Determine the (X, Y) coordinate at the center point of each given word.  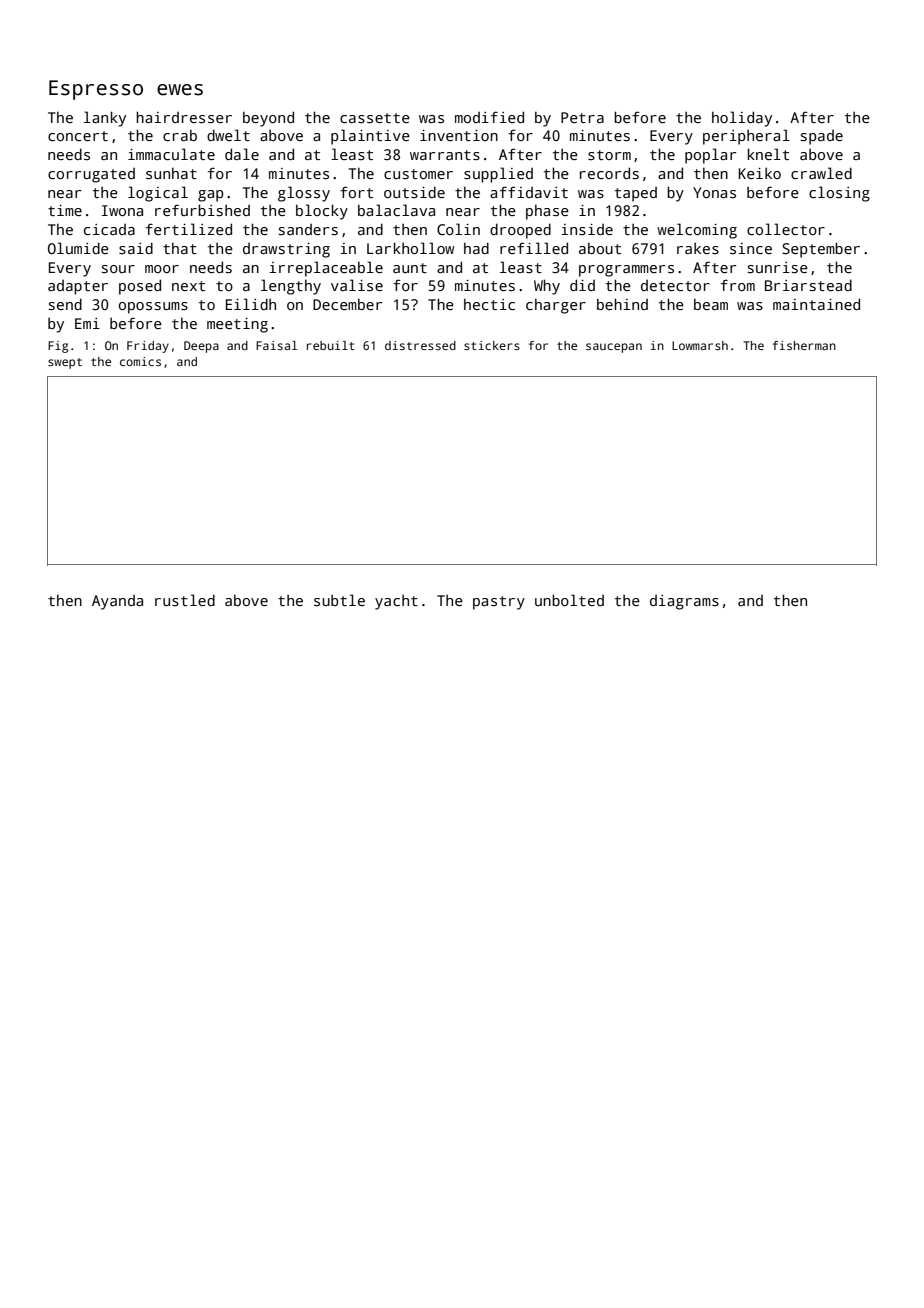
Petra (582, 117)
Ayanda (117, 602)
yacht (396, 602)
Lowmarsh (700, 345)
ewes (180, 90)
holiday (742, 119)
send (65, 304)
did (582, 285)
